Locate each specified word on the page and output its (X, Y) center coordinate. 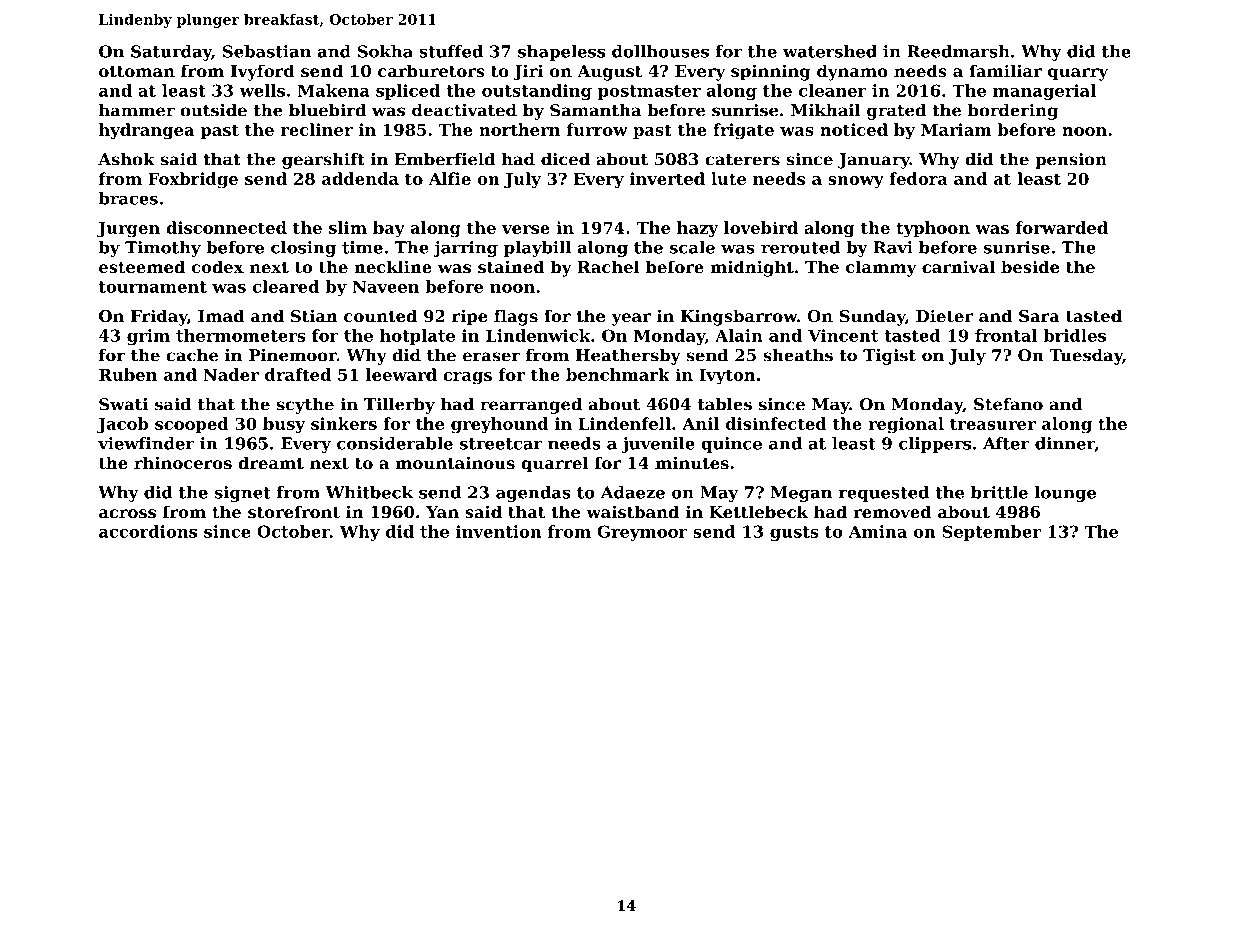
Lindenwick (538, 335)
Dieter (944, 315)
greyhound (499, 425)
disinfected (776, 423)
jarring (465, 249)
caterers (742, 160)
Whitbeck (369, 492)
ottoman (137, 71)
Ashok (126, 159)
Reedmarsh (958, 51)
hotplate (417, 337)
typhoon (933, 229)
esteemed (142, 266)
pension (1071, 161)
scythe (305, 406)
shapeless (561, 53)
